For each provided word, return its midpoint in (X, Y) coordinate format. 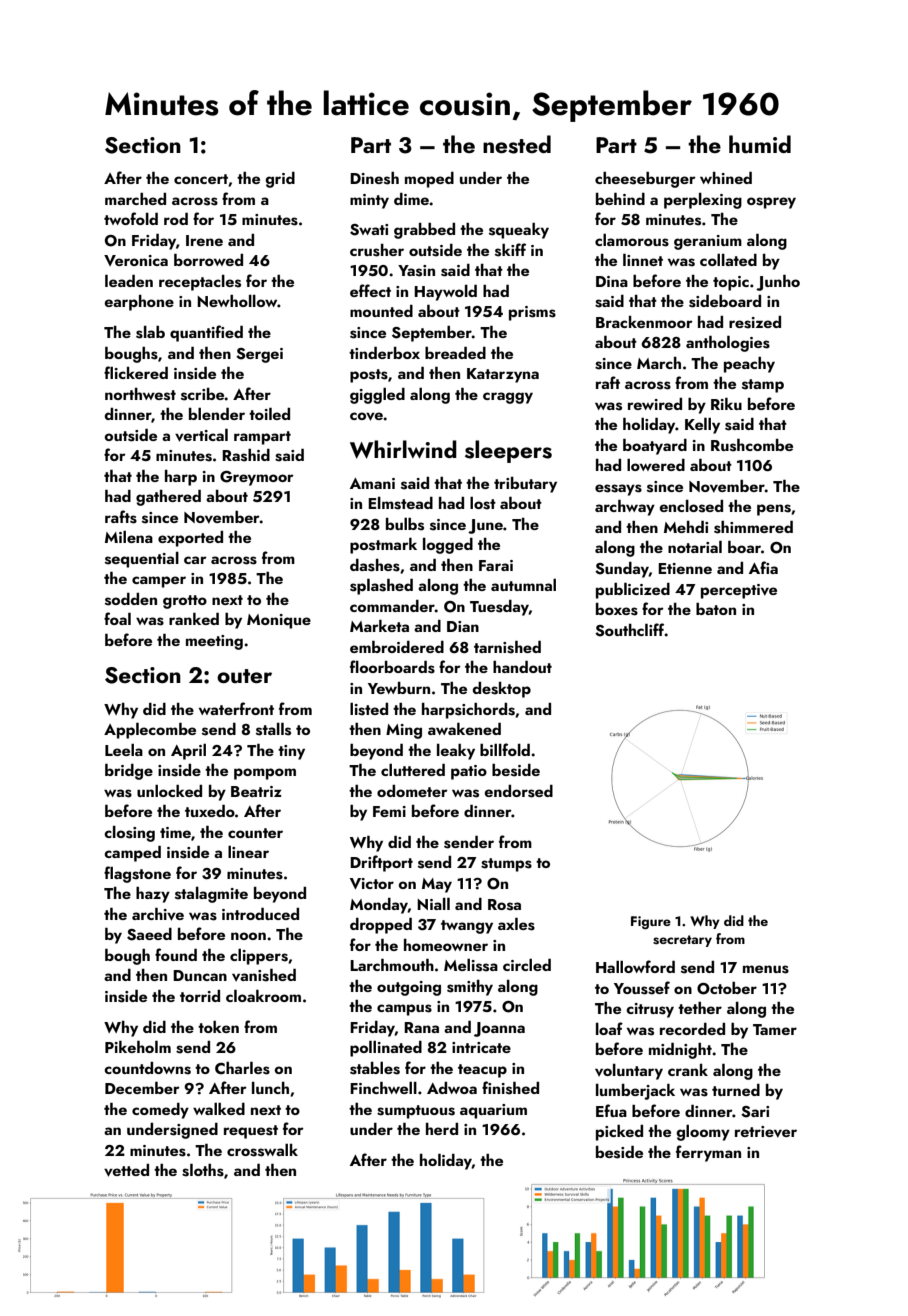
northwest (140, 394)
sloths (203, 1170)
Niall (433, 904)
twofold (131, 218)
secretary (682, 941)
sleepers (508, 451)
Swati (369, 230)
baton (716, 609)
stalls (273, 729)
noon (248, 936)
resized (755, 322)
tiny (291, 752)
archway (625, 508)
